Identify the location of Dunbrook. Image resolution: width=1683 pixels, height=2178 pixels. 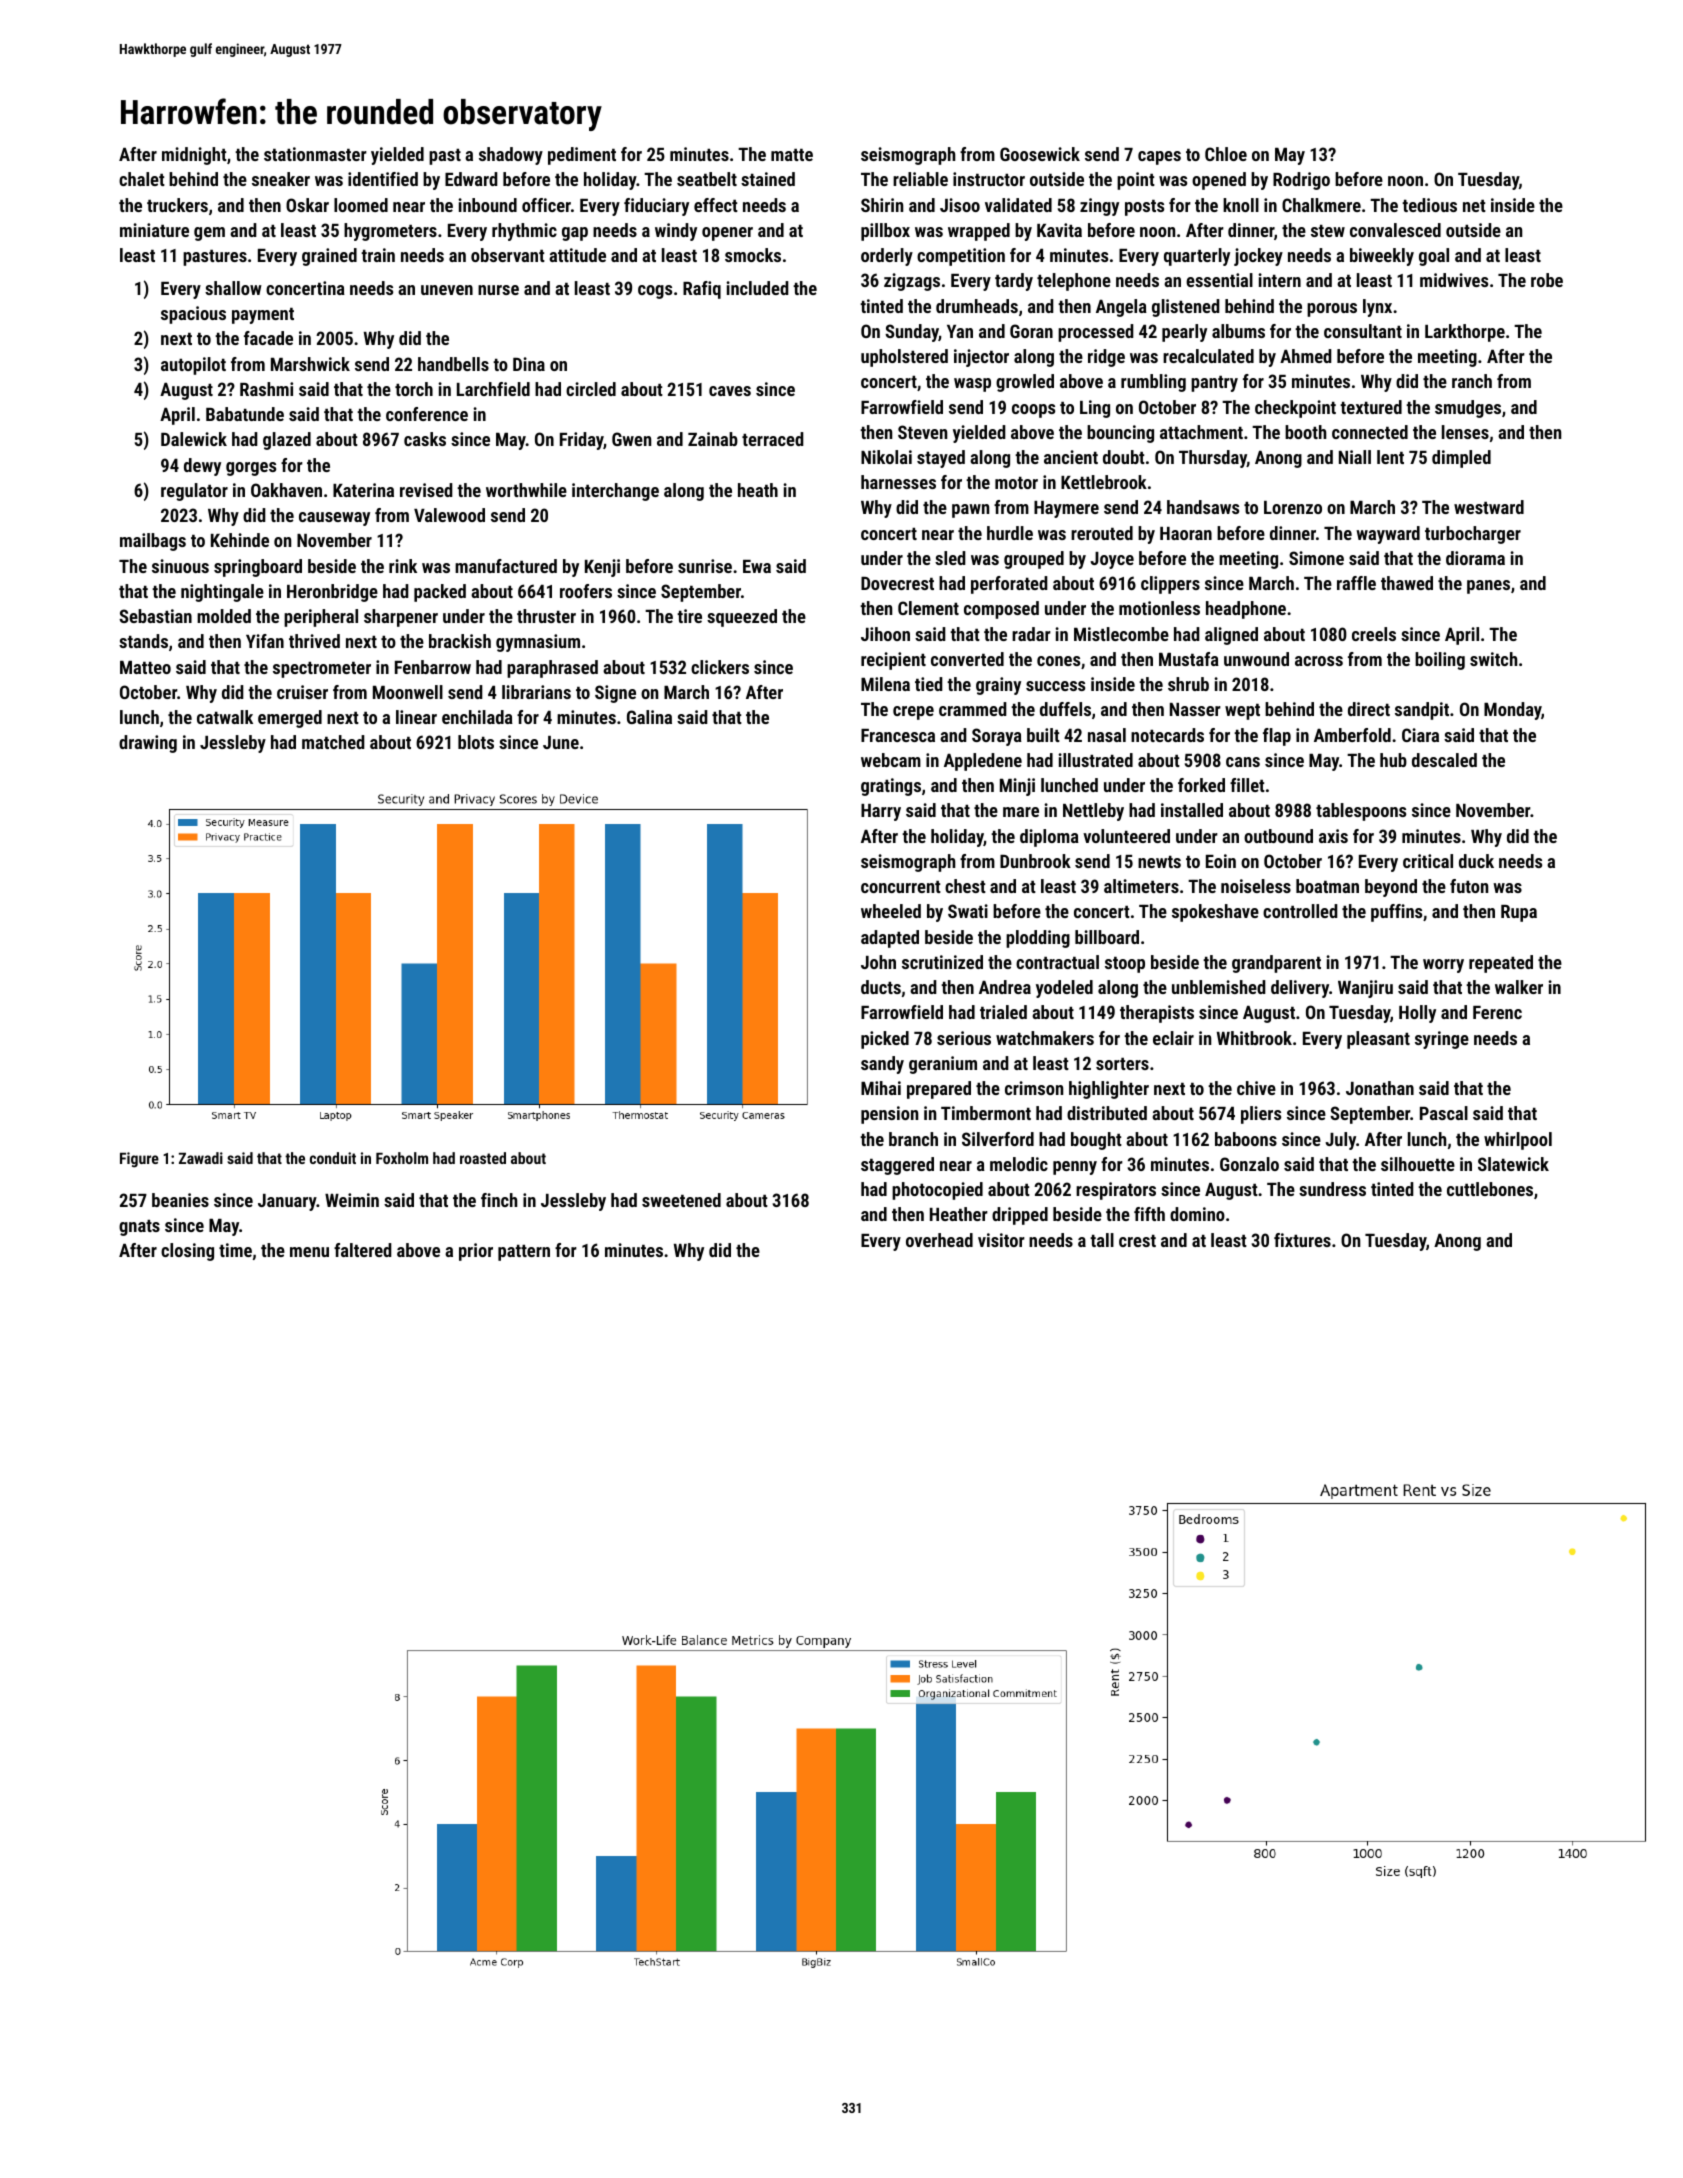
(1035, 861).
